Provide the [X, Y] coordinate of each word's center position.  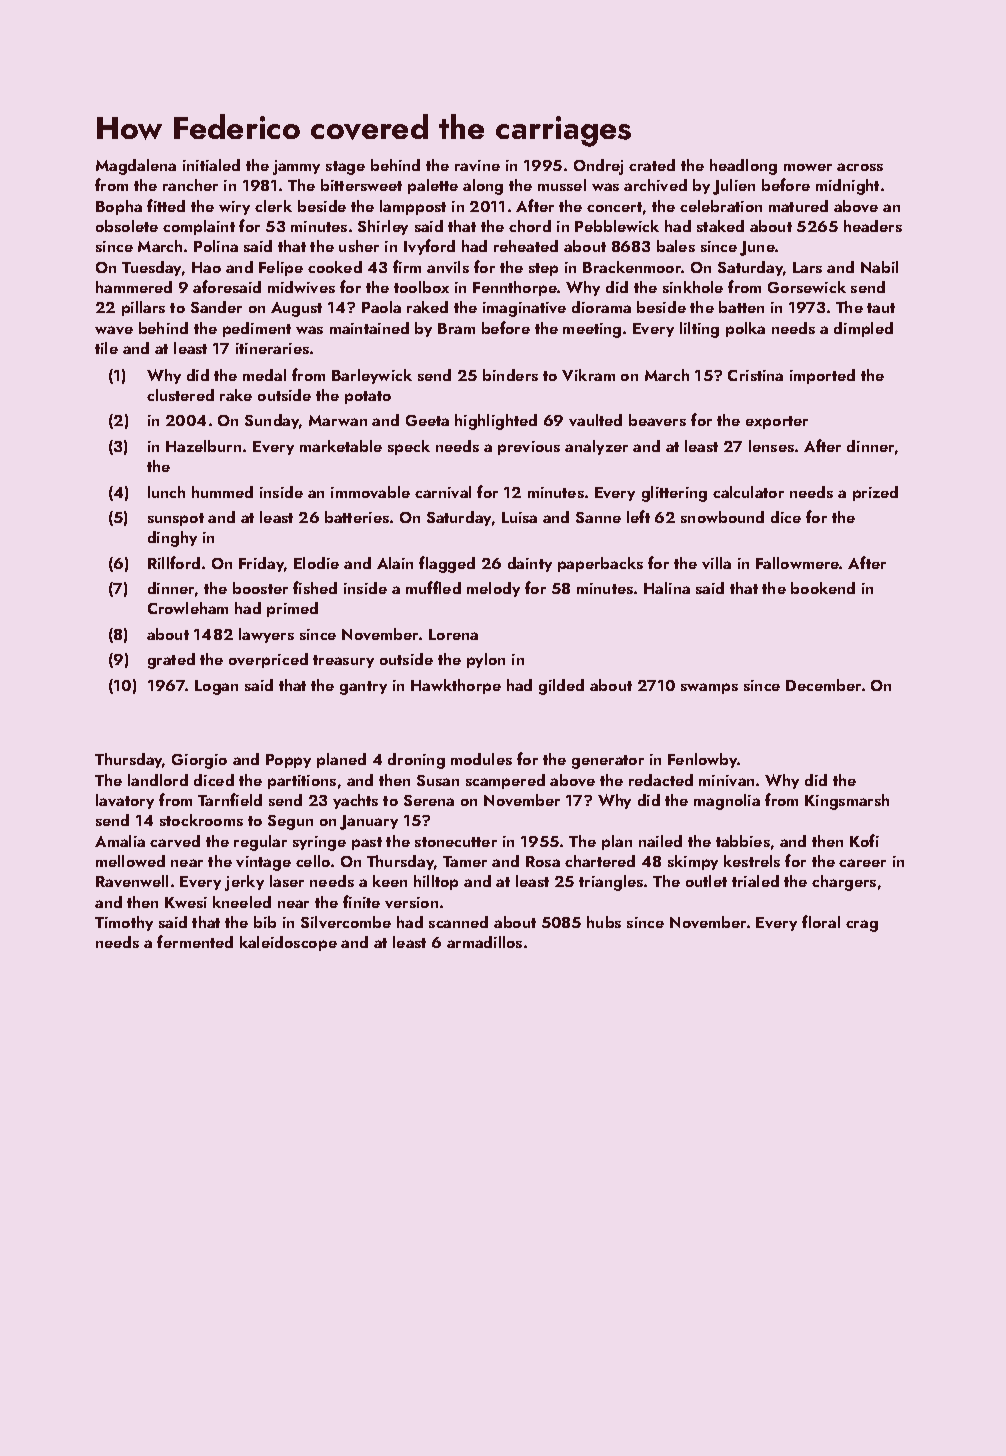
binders [510, 375]
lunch [166, 492]
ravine [477, 165]
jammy [296, 167]
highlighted [496, 422]
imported [822, 376]
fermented [195, 941]
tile [106, 348]
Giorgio [199, 761]
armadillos [484, 942]
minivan [726, 780]
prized [875, 493]
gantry [363, 688]
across [860, 167]
